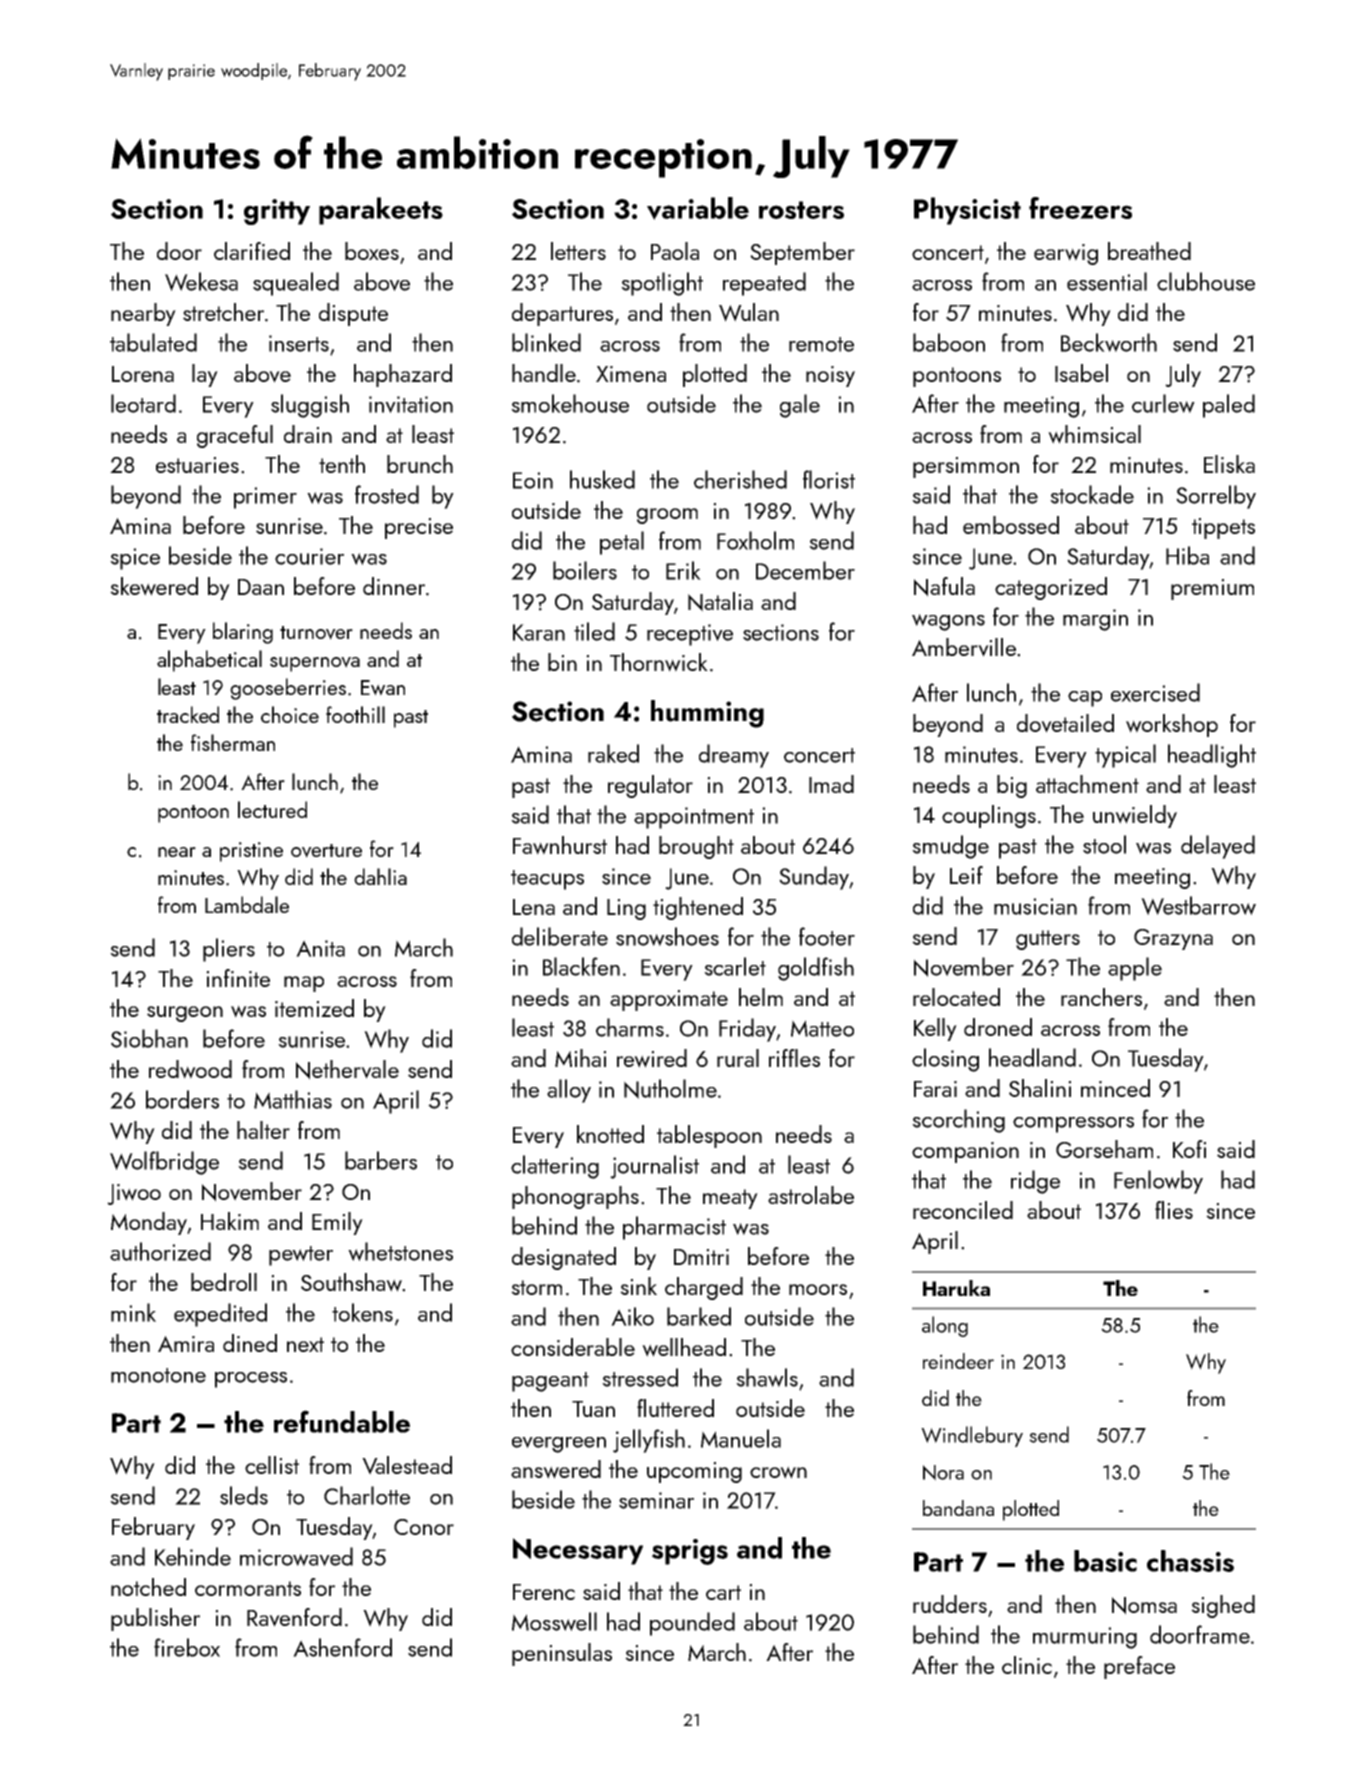 The height and width of the screenshot is (1768, 1366). What do you see at coordinates (187, 1647) in the screenshot?
I see `firebox` at bounding box center [187, 1647].
